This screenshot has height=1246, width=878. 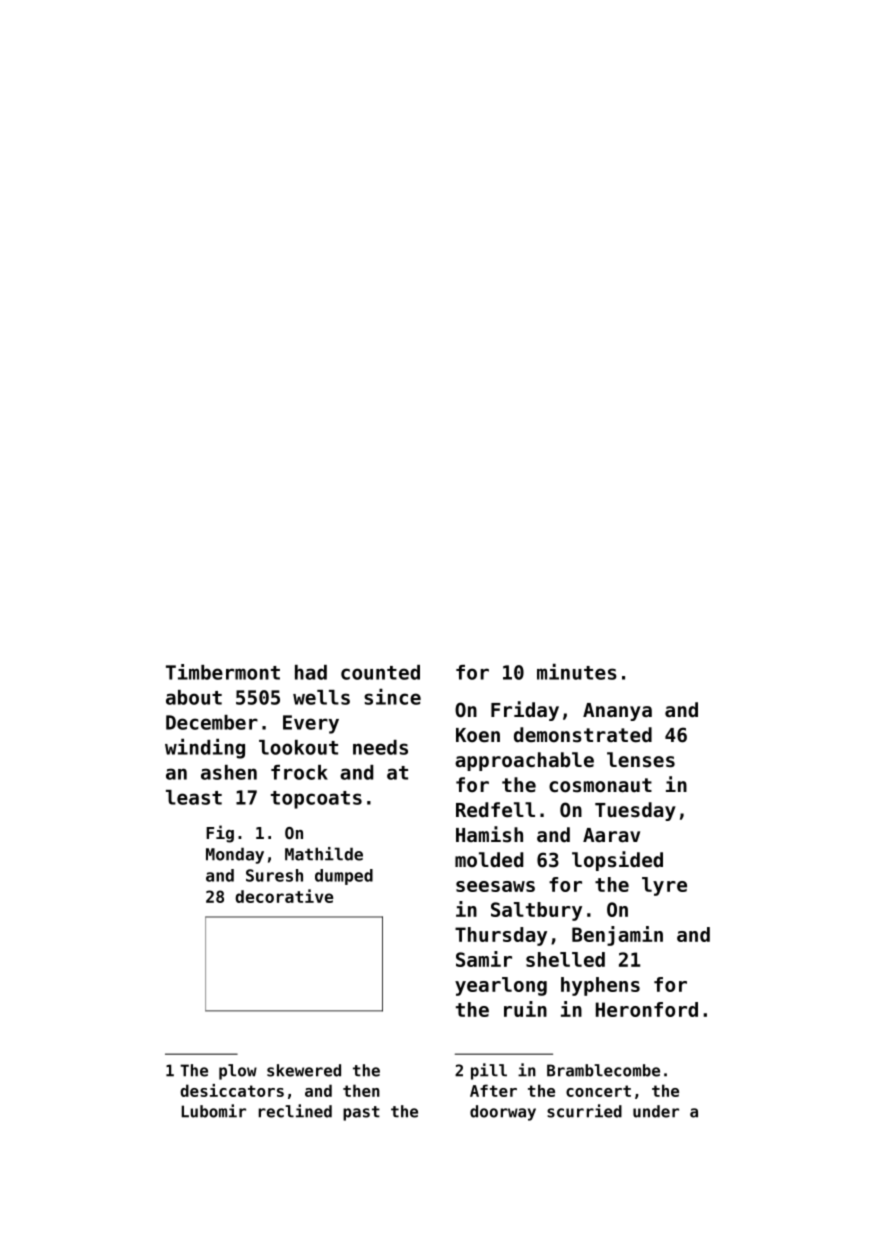 I want to click on past, so click(x=361, y=1113).
